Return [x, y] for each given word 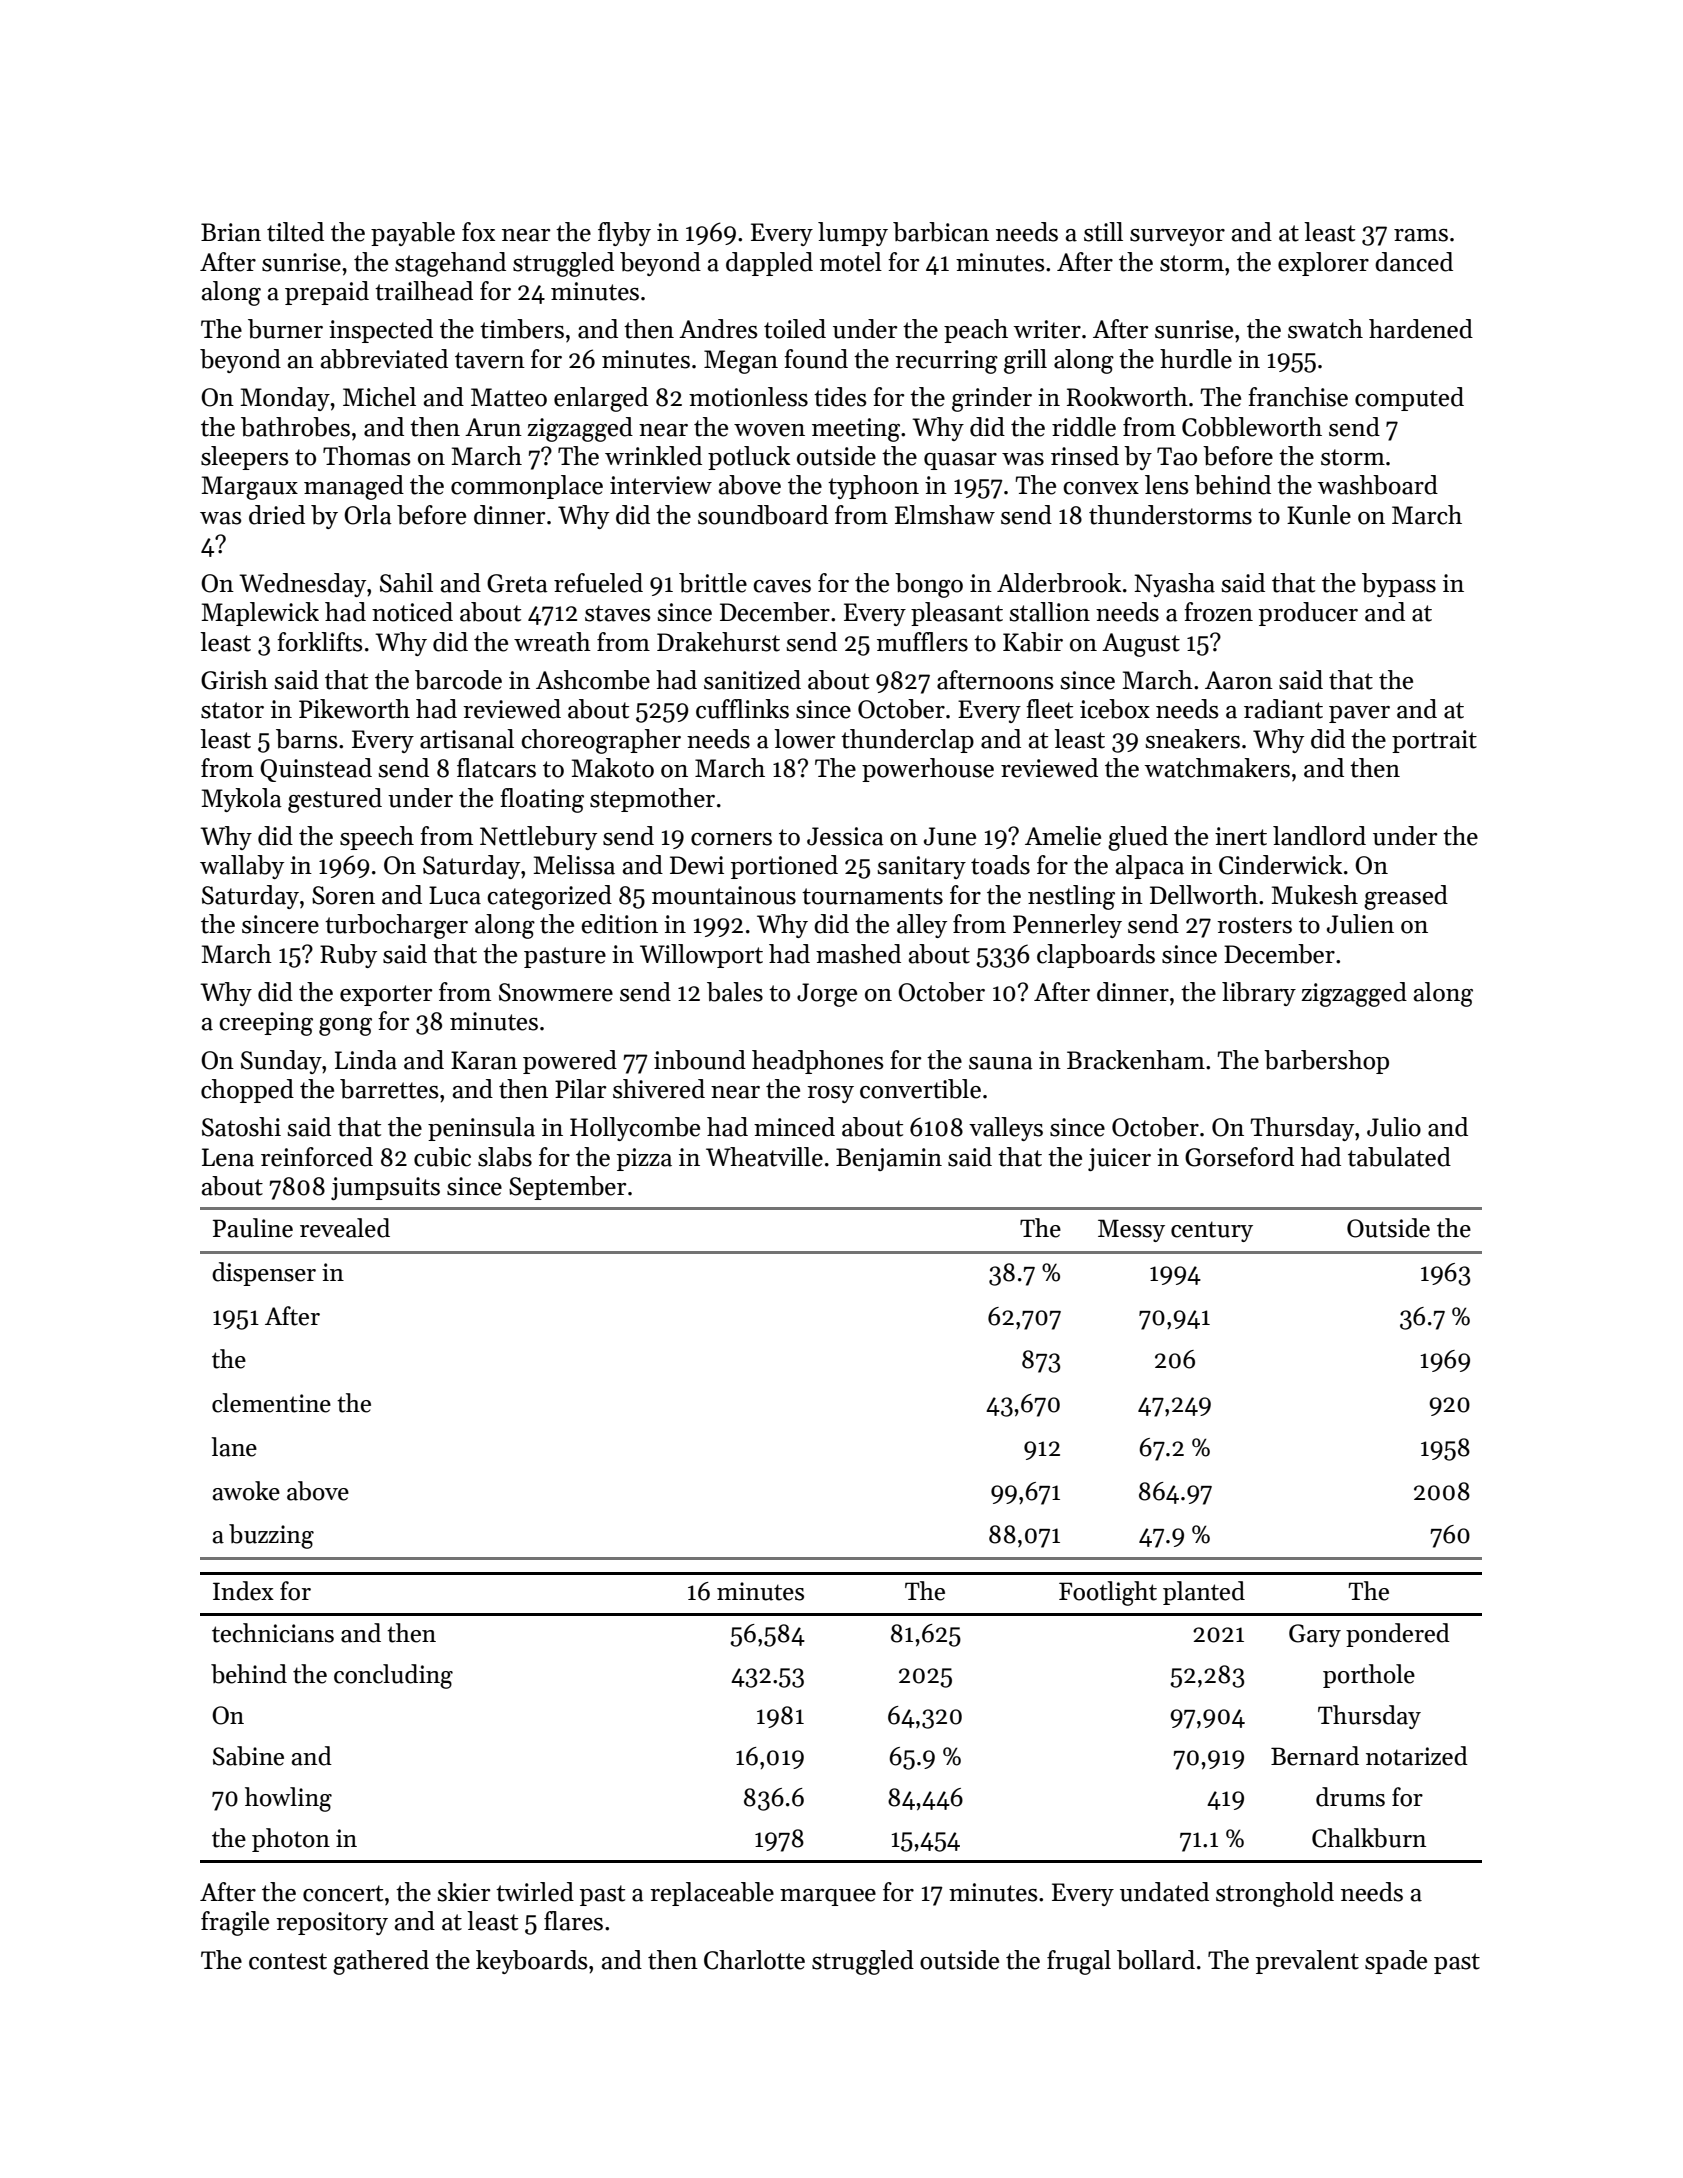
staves [618, 613]
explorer [1323, 264]
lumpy [853, 234]
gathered [381, 1962]
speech [377, 838]
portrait [1434, 741]
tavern [490, 360]
